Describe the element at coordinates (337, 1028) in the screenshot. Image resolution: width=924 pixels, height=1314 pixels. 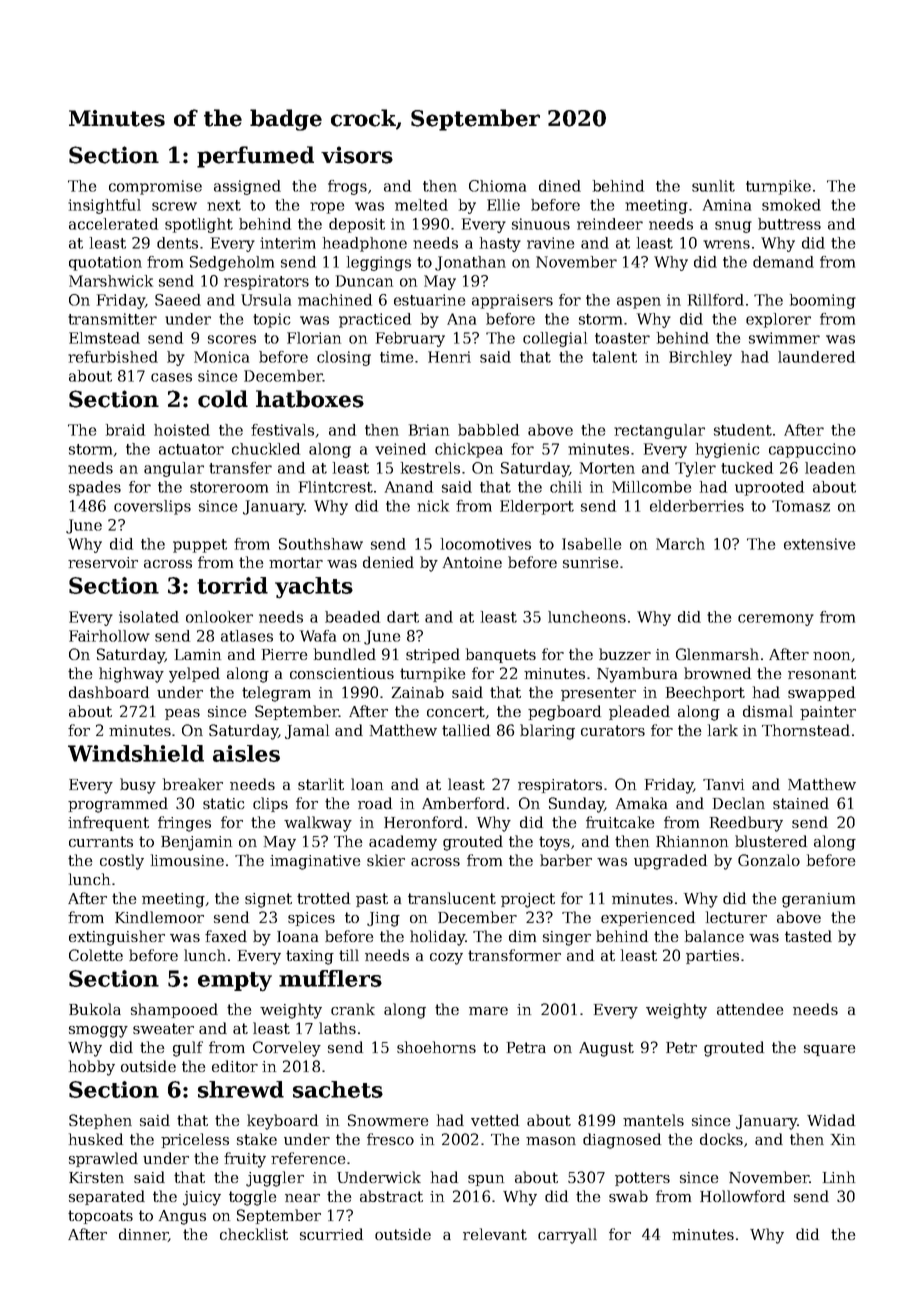
I see `laths` at that location.
